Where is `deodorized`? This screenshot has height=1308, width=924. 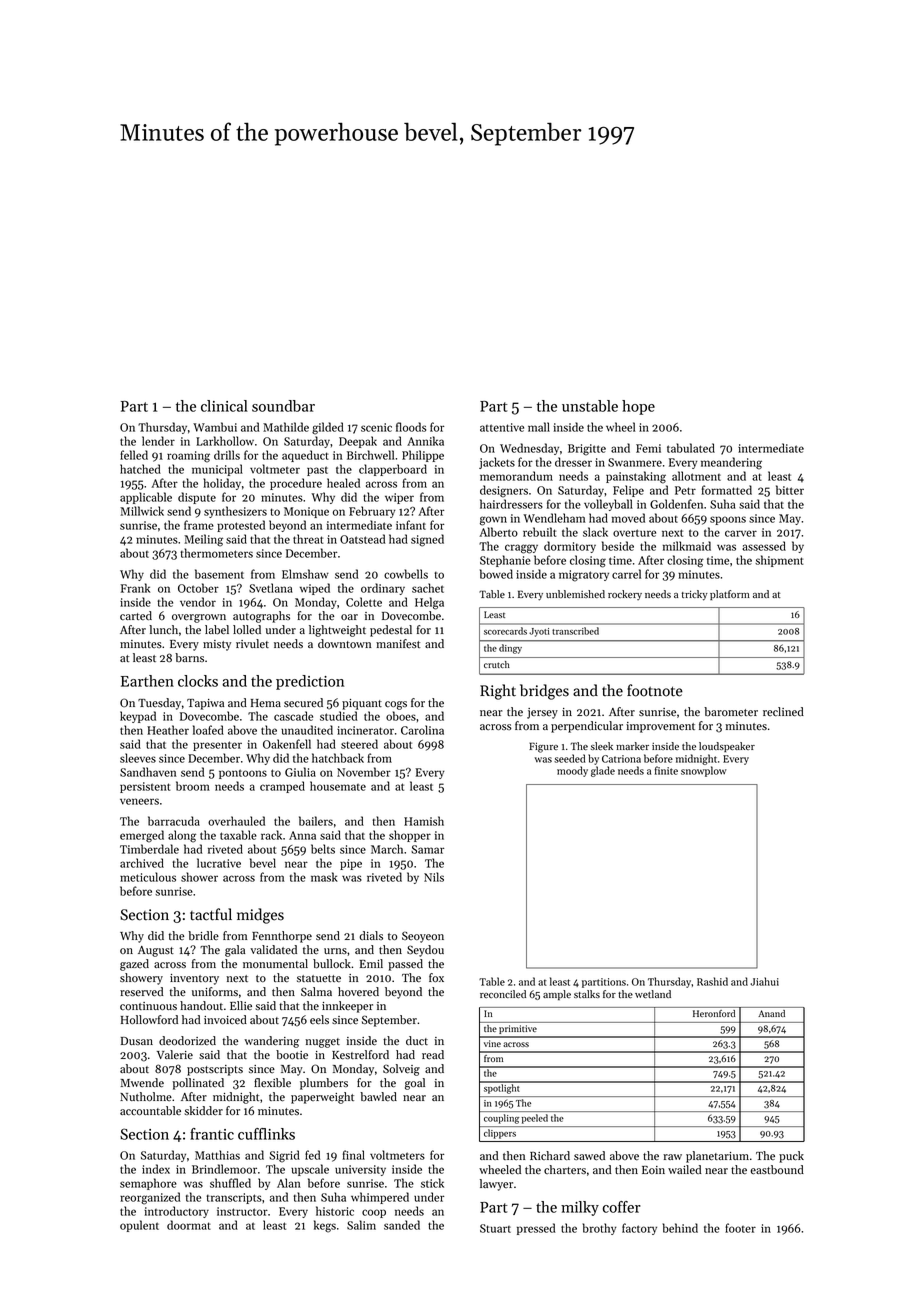
deodorized is located at coordinates (187, 1041).
